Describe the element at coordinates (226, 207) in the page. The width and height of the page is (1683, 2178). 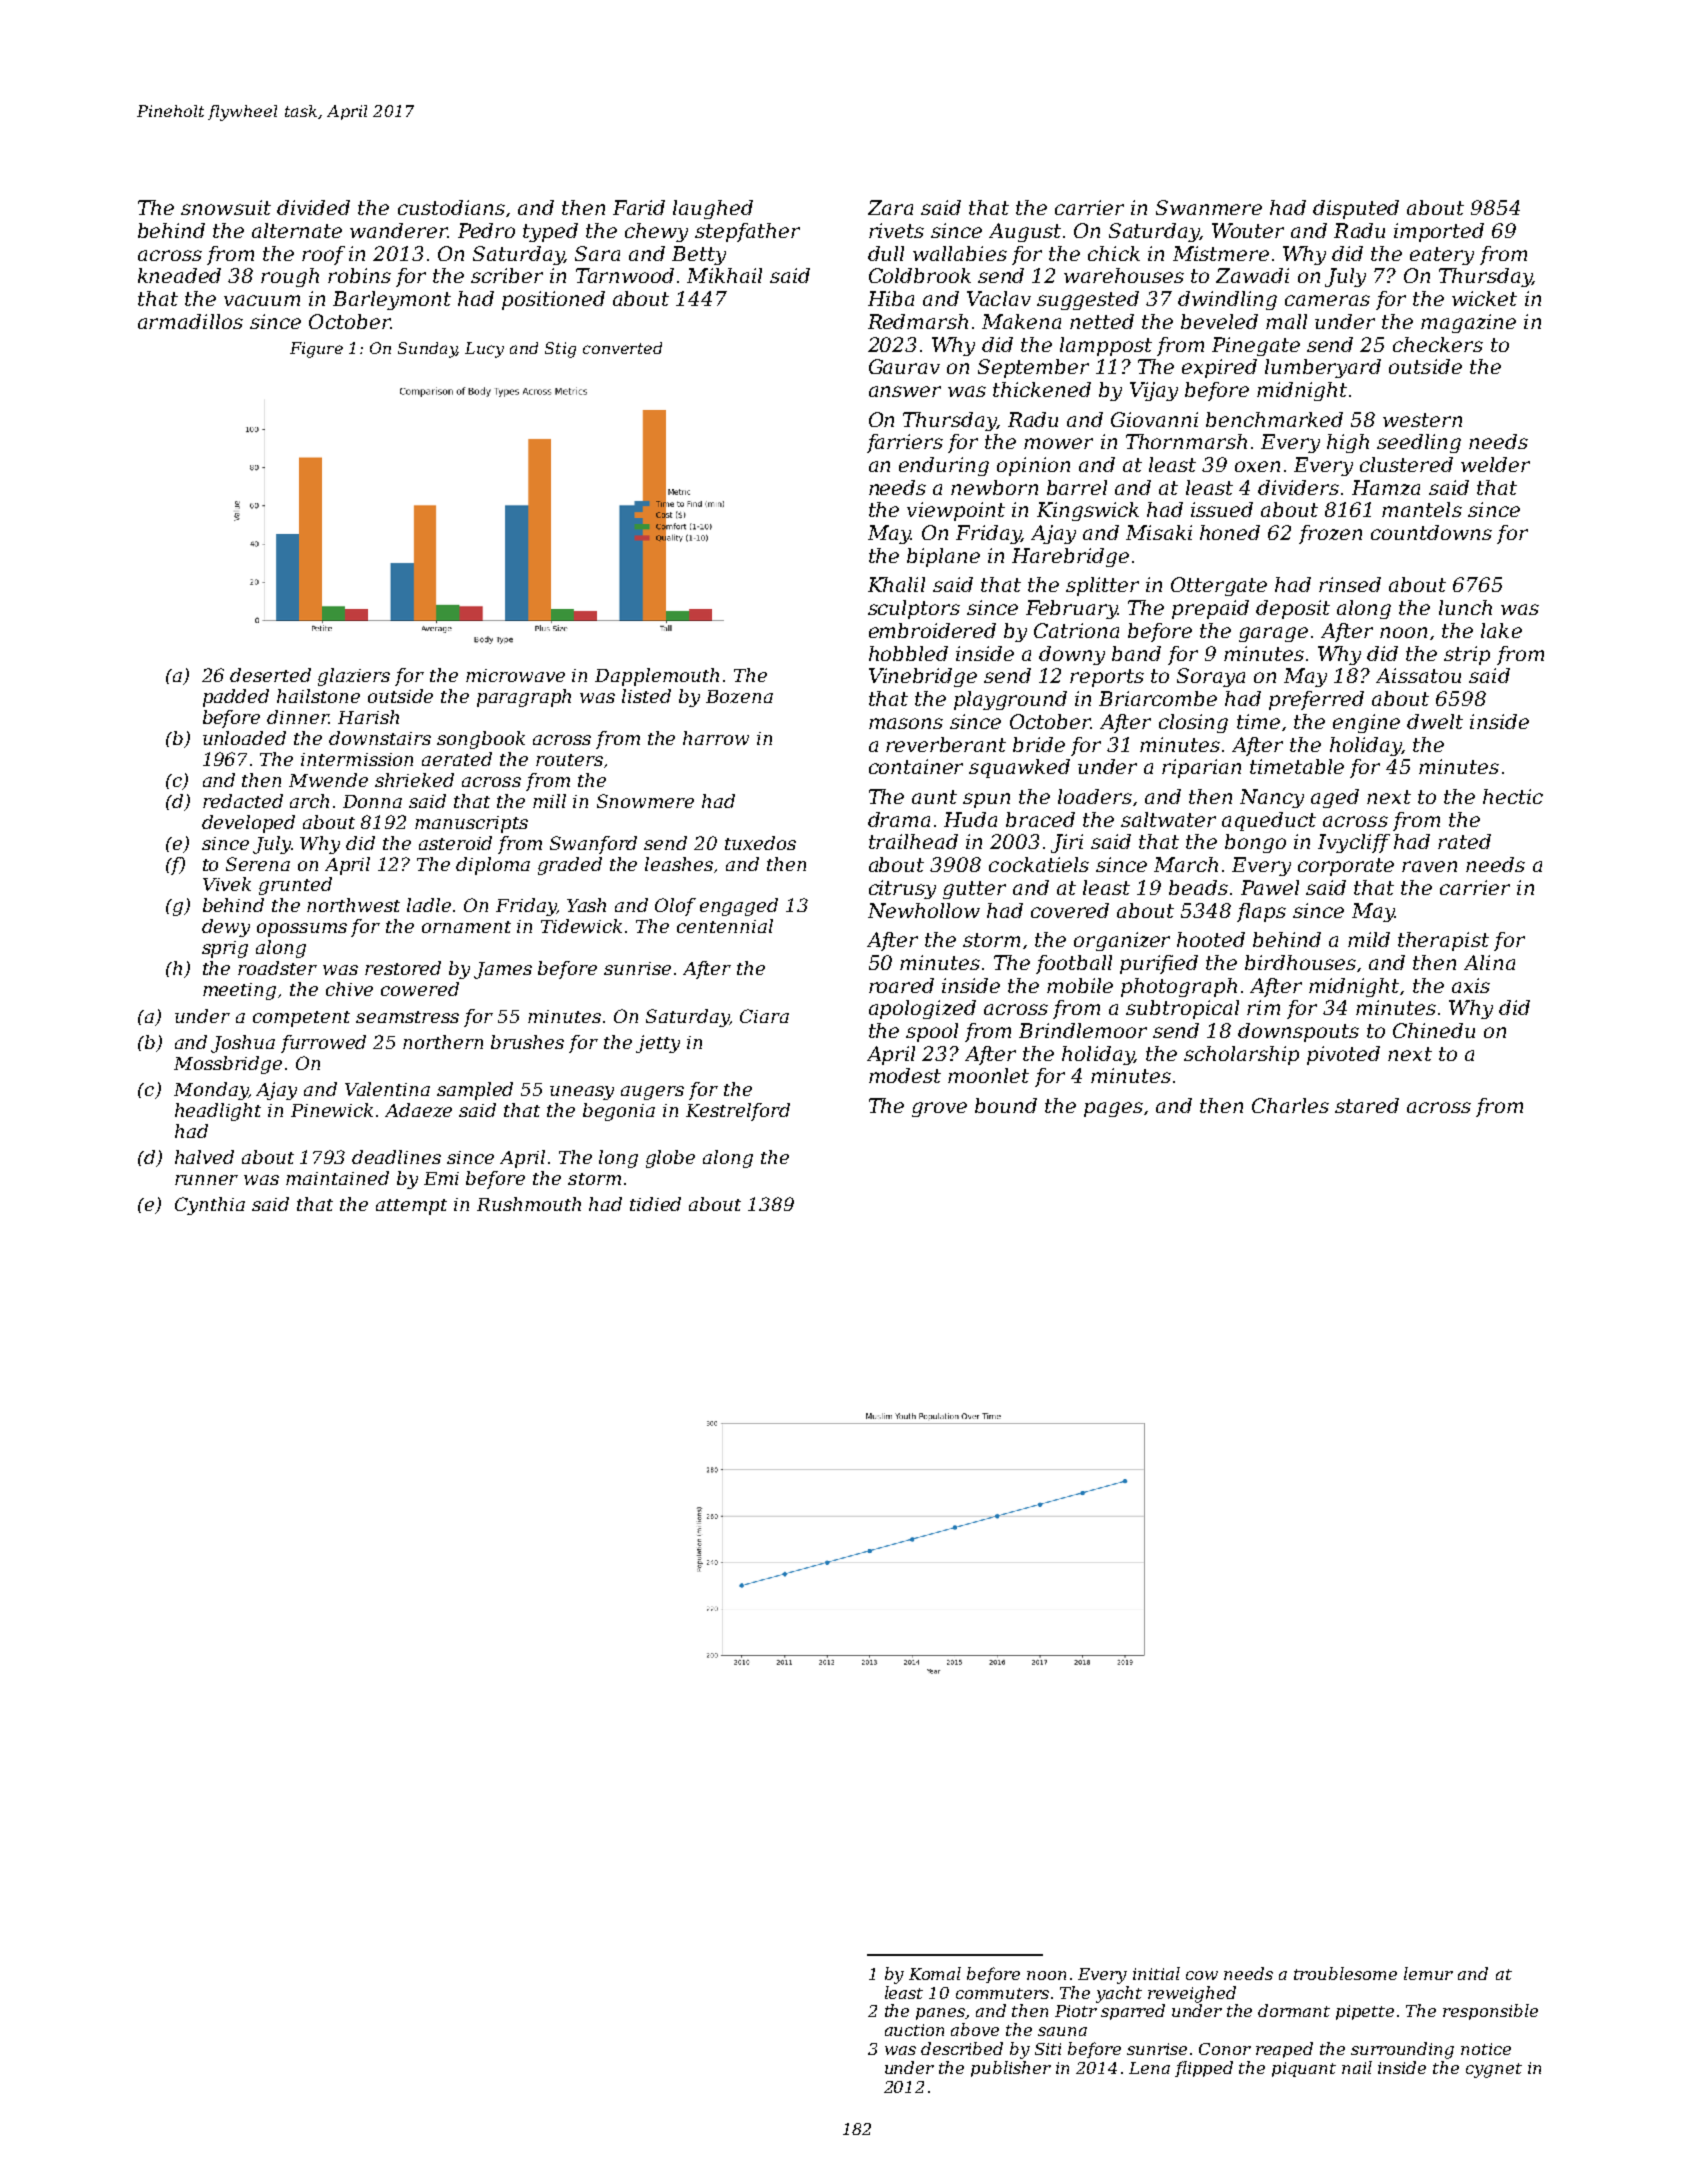
I see `snowsuit` at that location.
